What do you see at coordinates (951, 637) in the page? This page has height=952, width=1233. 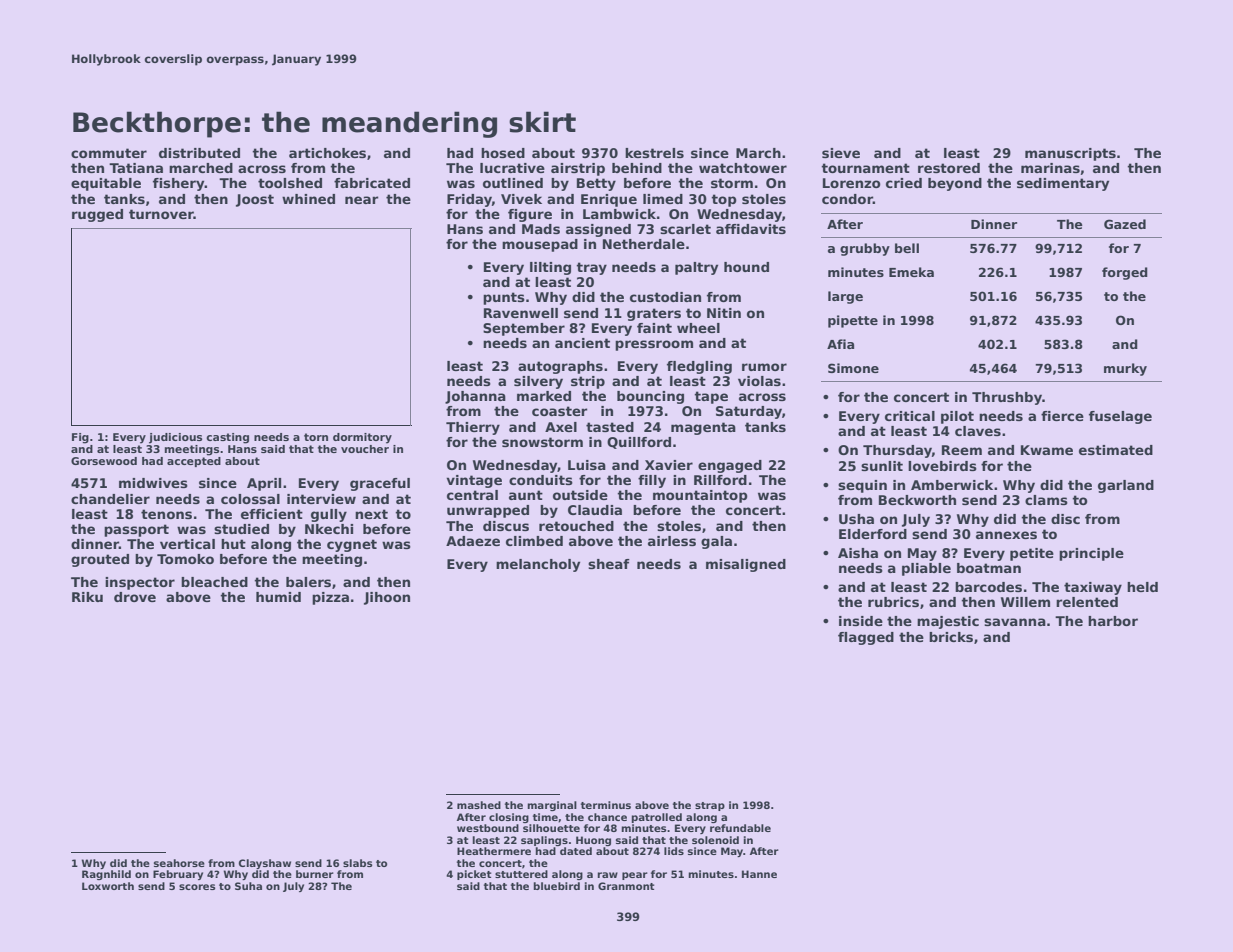 I see `bricks` at bounding box center [951, 637].
